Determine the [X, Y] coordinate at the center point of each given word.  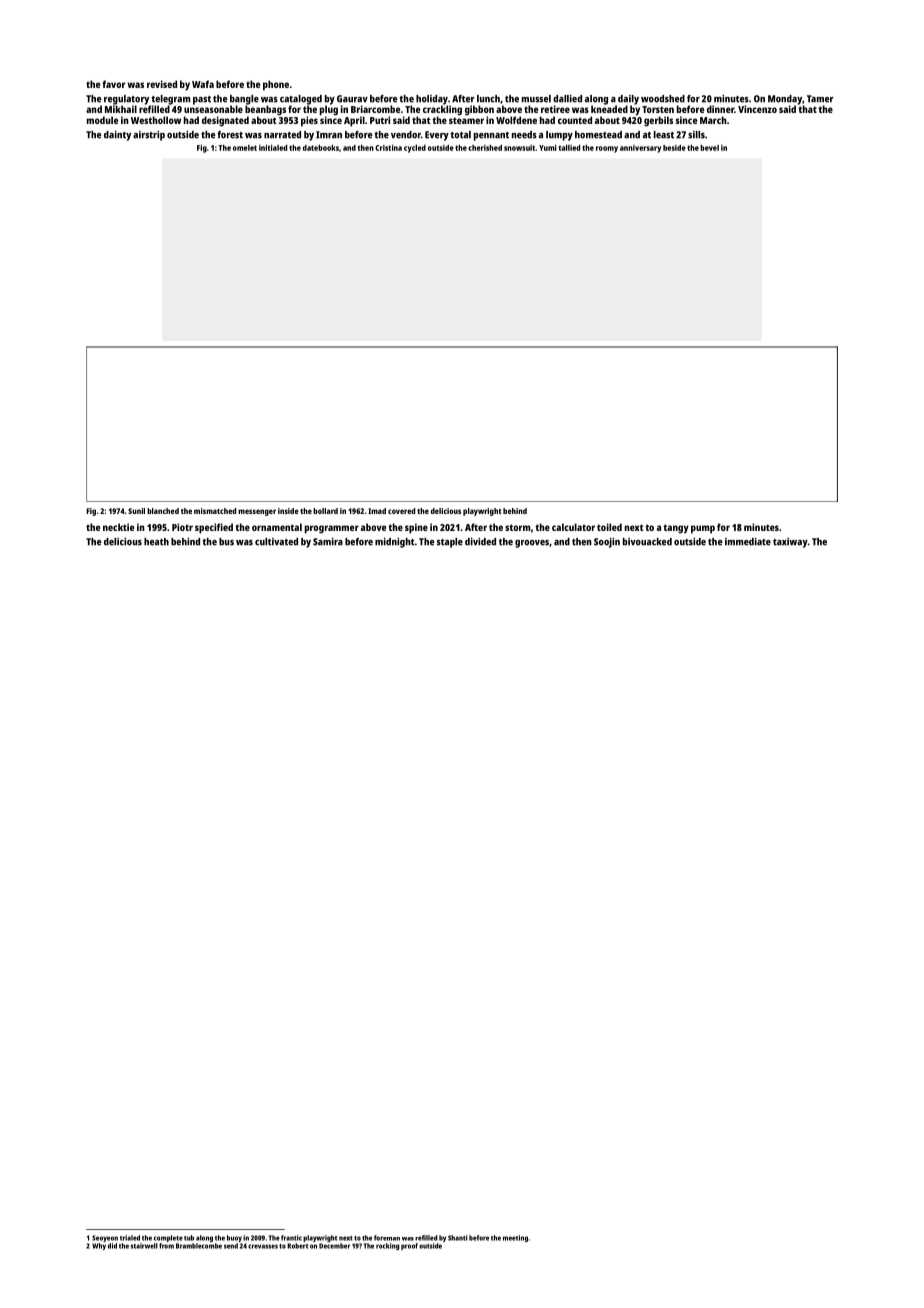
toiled [609, 527]
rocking [388, 1246]
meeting [515, 1238]
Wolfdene [516, 120]
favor [114, 84]
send [231, 1246]
